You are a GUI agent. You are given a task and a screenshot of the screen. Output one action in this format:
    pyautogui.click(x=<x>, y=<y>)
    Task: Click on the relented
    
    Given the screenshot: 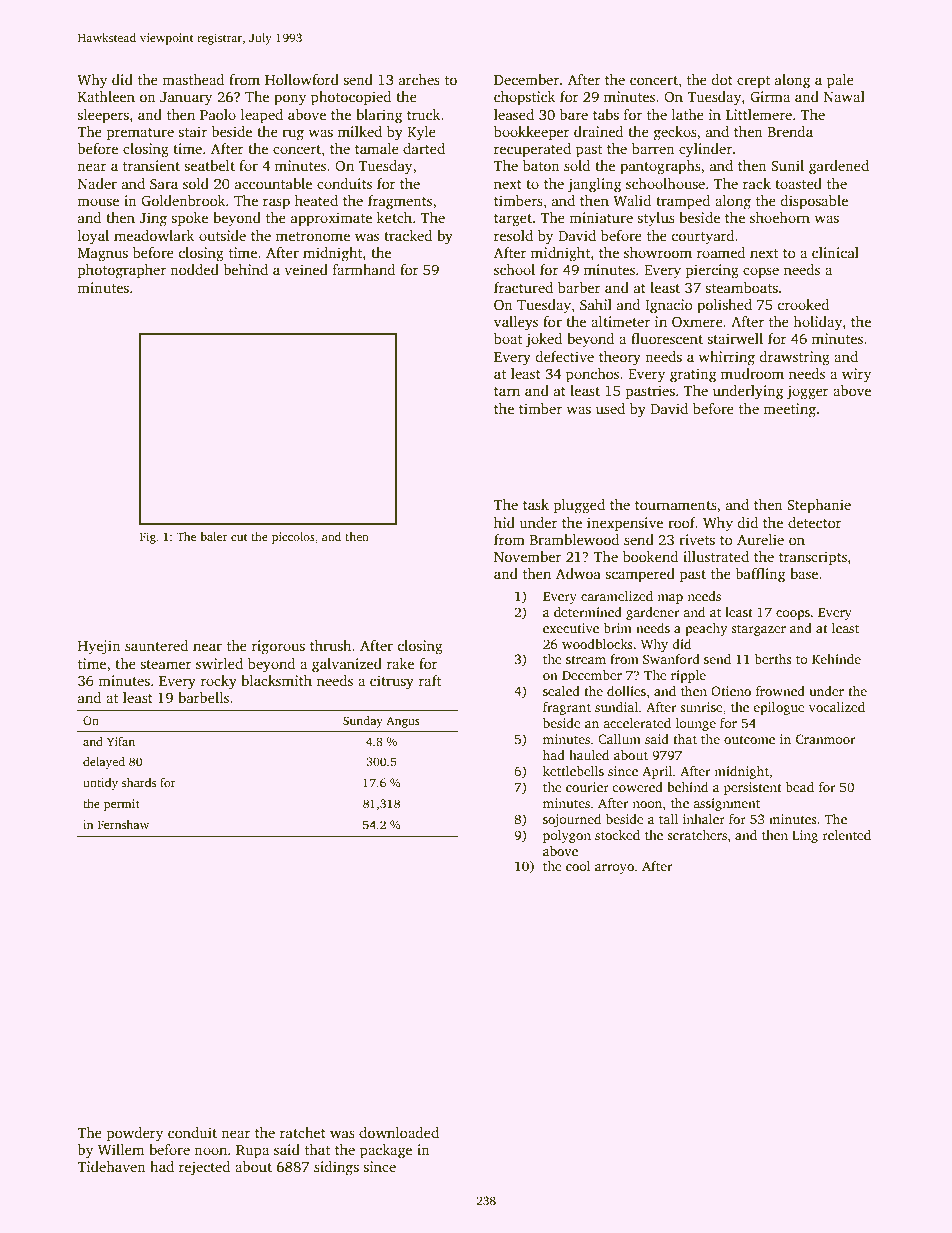 What is the action you would take?
    pyautogui.click(x=847, y=835)
